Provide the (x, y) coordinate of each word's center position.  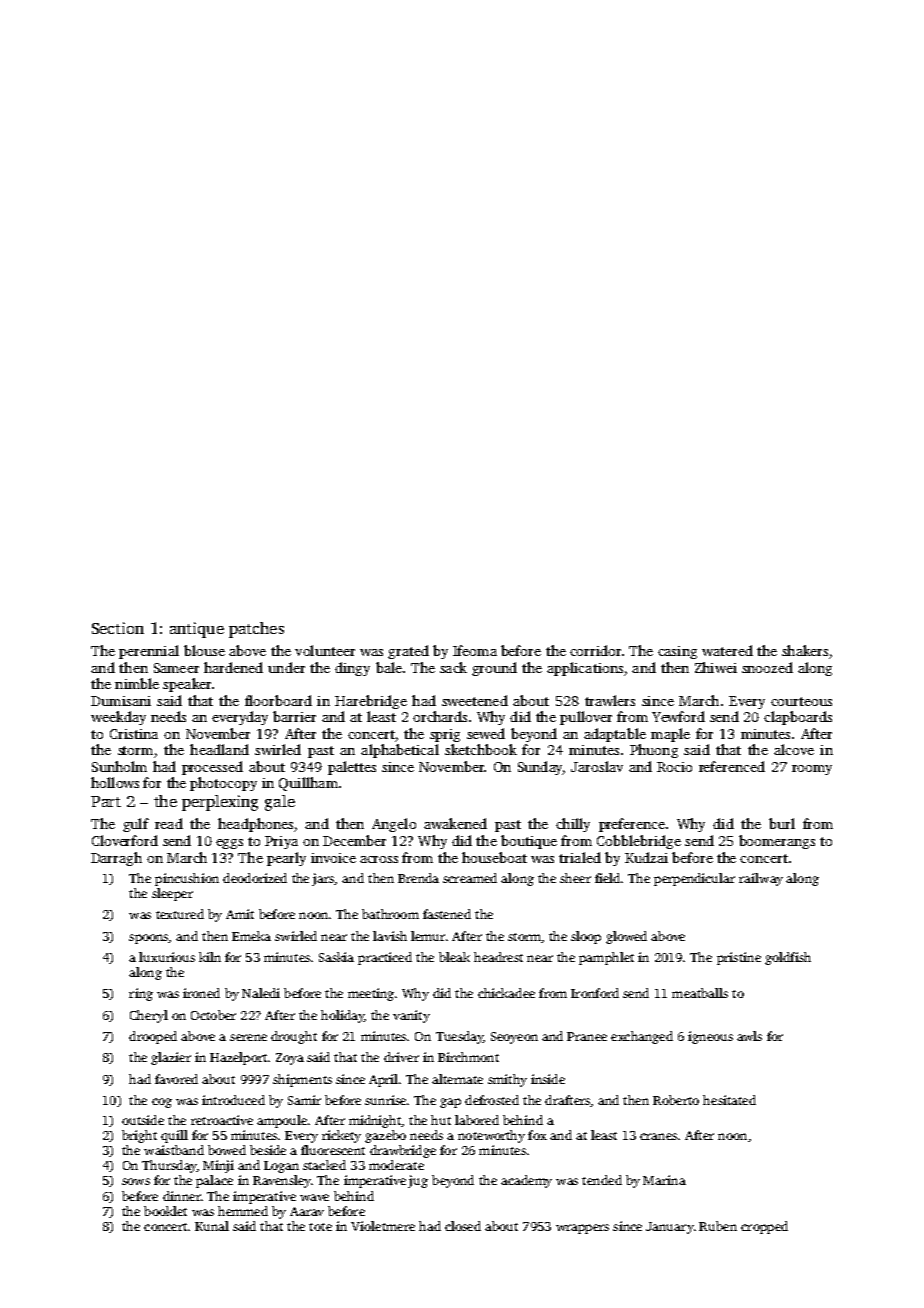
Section (118, 628)
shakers (805, 650)
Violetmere (383, 1226)
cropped (764, 1227)
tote (320, 1227)
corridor (595, 650)
